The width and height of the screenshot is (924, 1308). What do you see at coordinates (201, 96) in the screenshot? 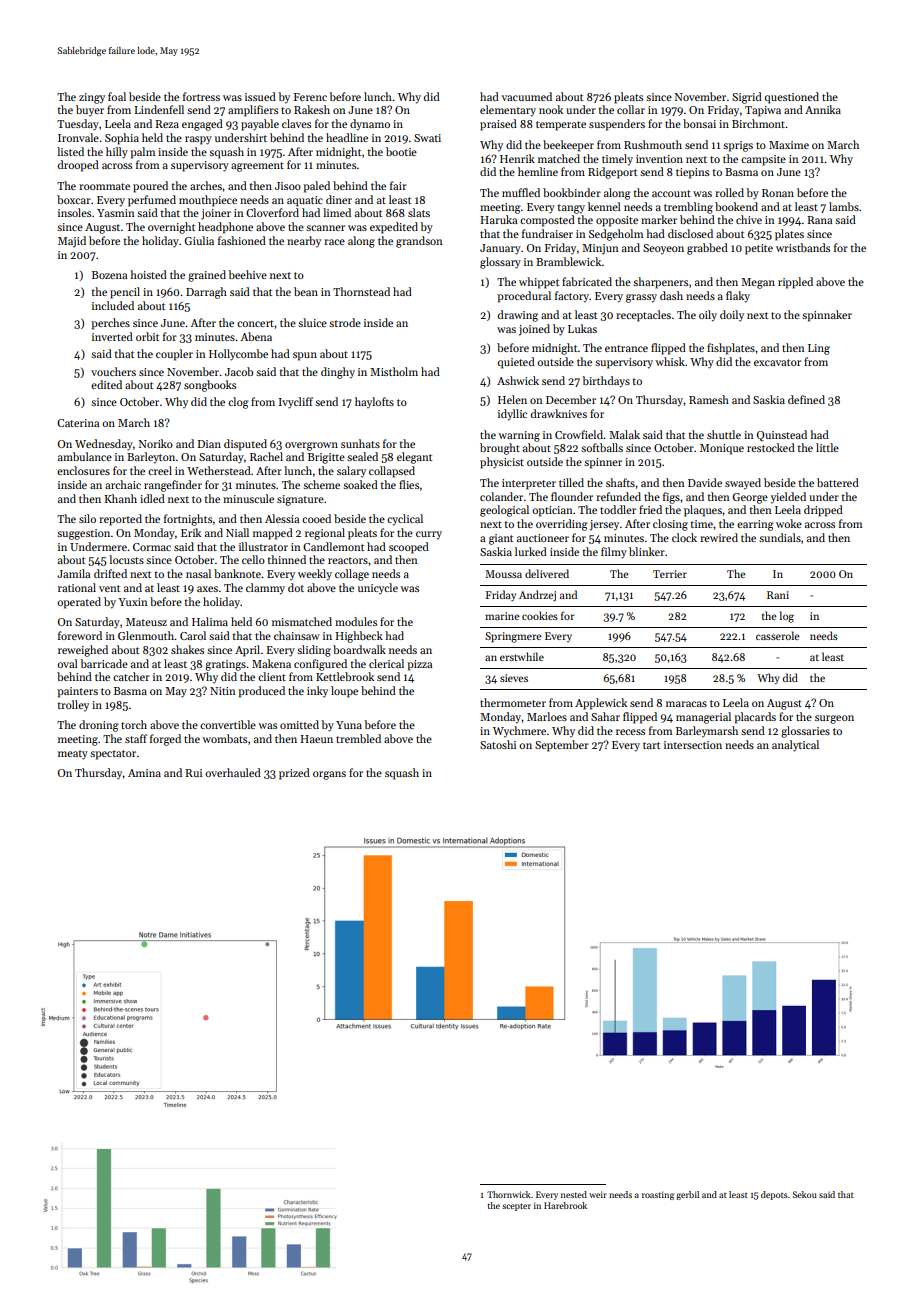
I see `fortress` at bounding box center [201, 96].
